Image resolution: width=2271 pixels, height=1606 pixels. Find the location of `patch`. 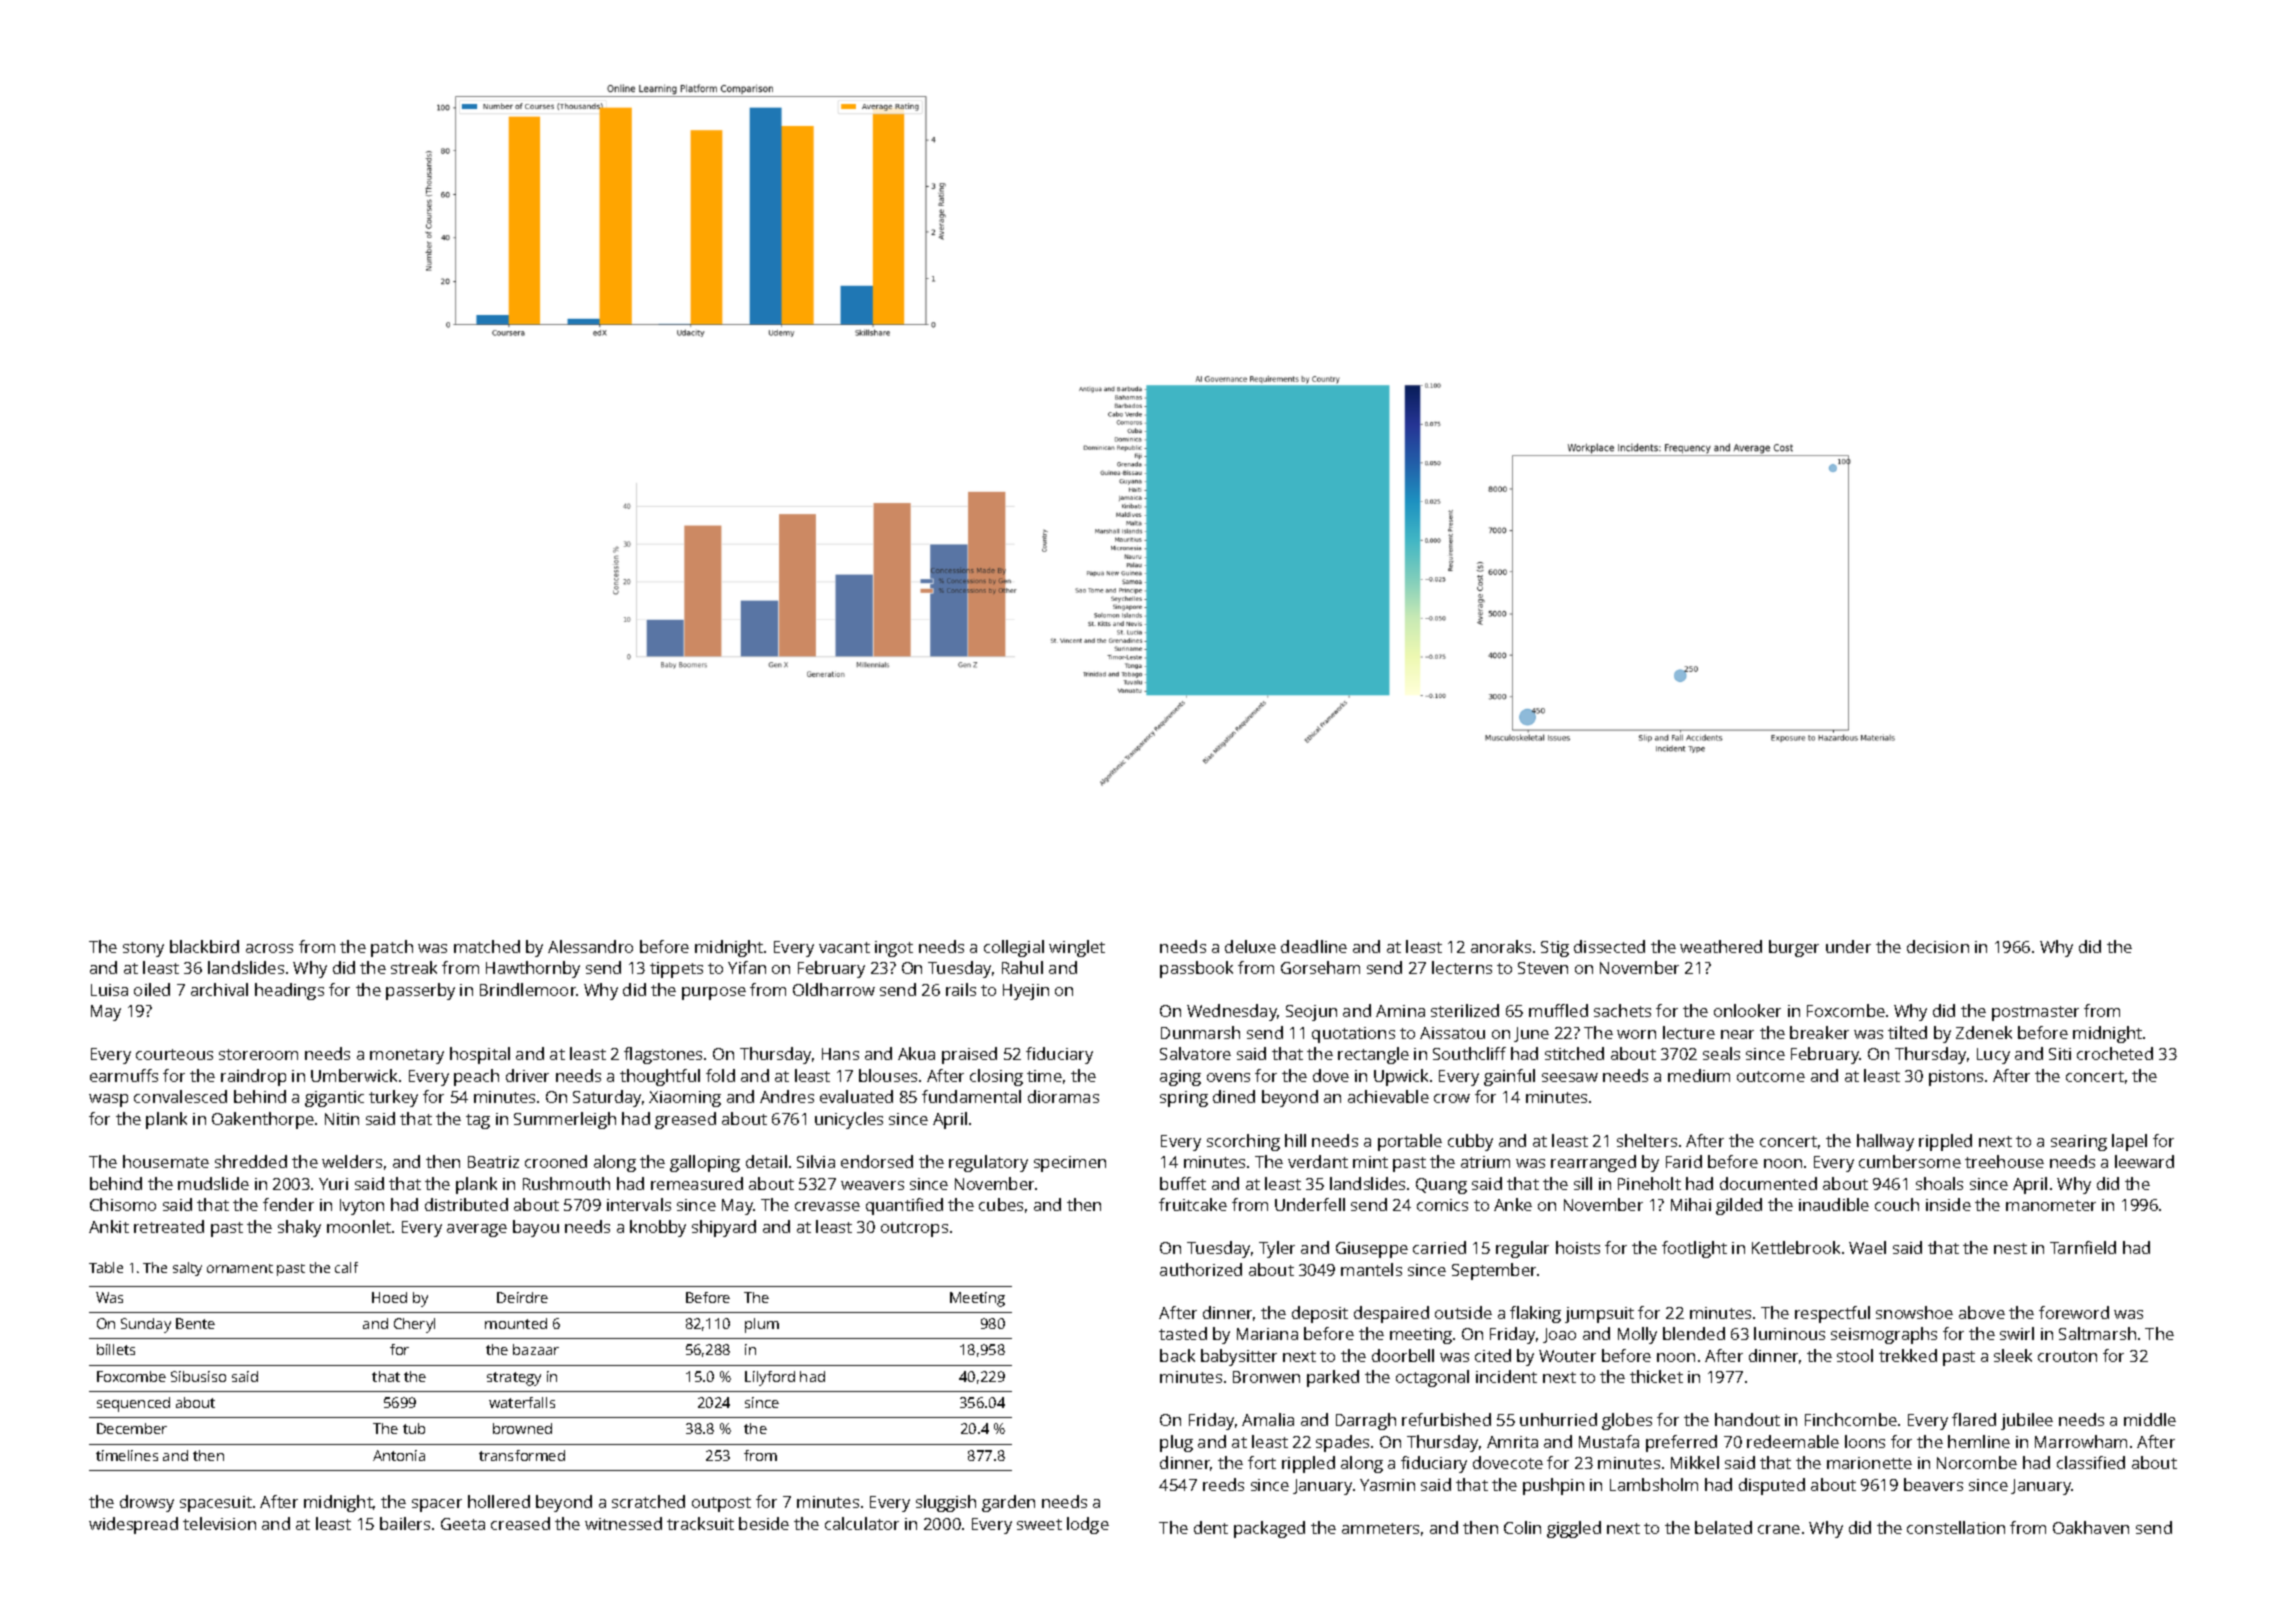

patch is located at coordinates (392, 948).
